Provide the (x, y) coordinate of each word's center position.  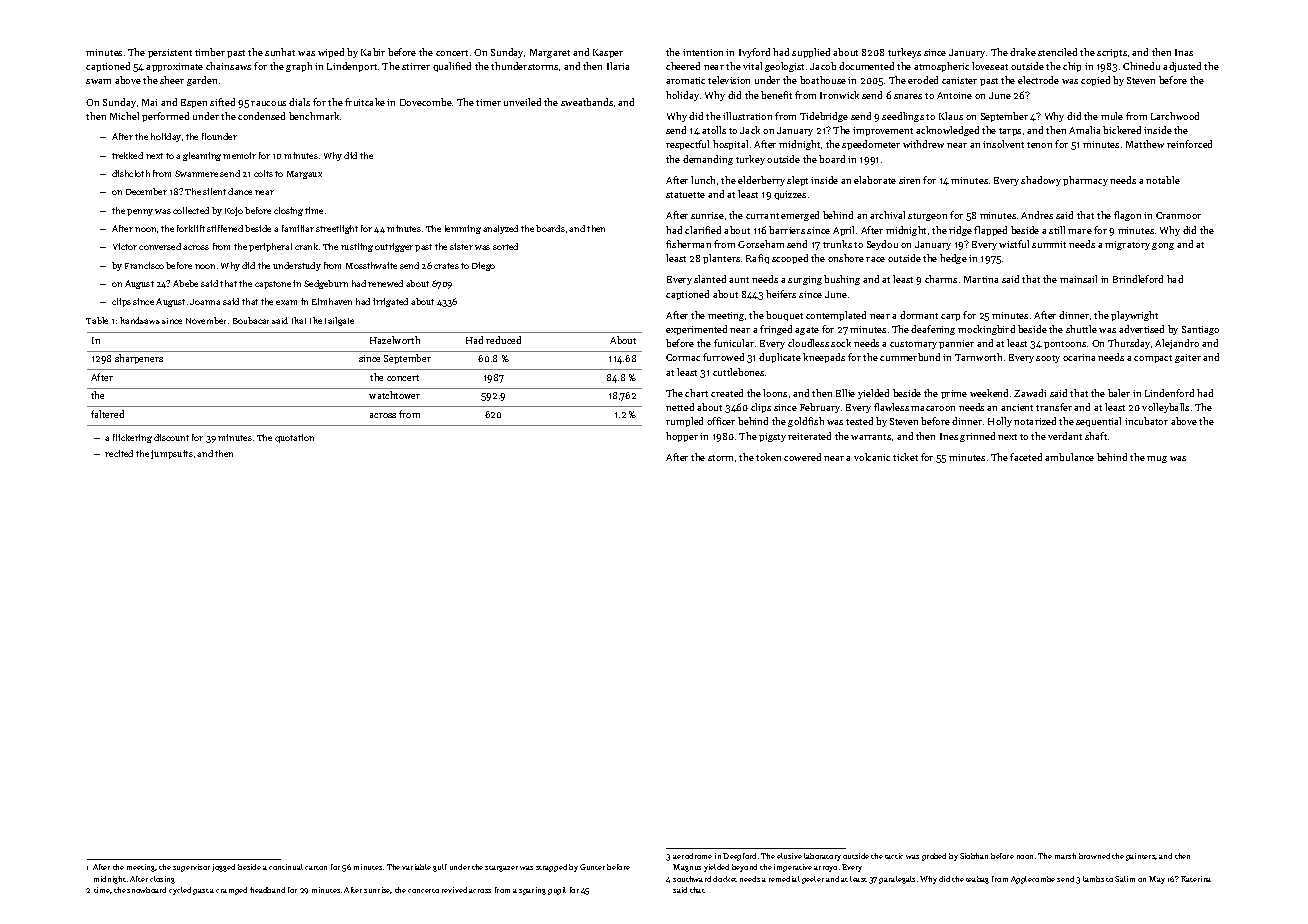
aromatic (685, 80)
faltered (107, 414)
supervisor (191, 868)
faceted (1026, 457)
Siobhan (974, 856)
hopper (682, 437)
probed (934, 857)
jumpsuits (172, 454)
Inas (1184, 52)
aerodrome (692, 856)
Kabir (373, 52)
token (768, 457)
